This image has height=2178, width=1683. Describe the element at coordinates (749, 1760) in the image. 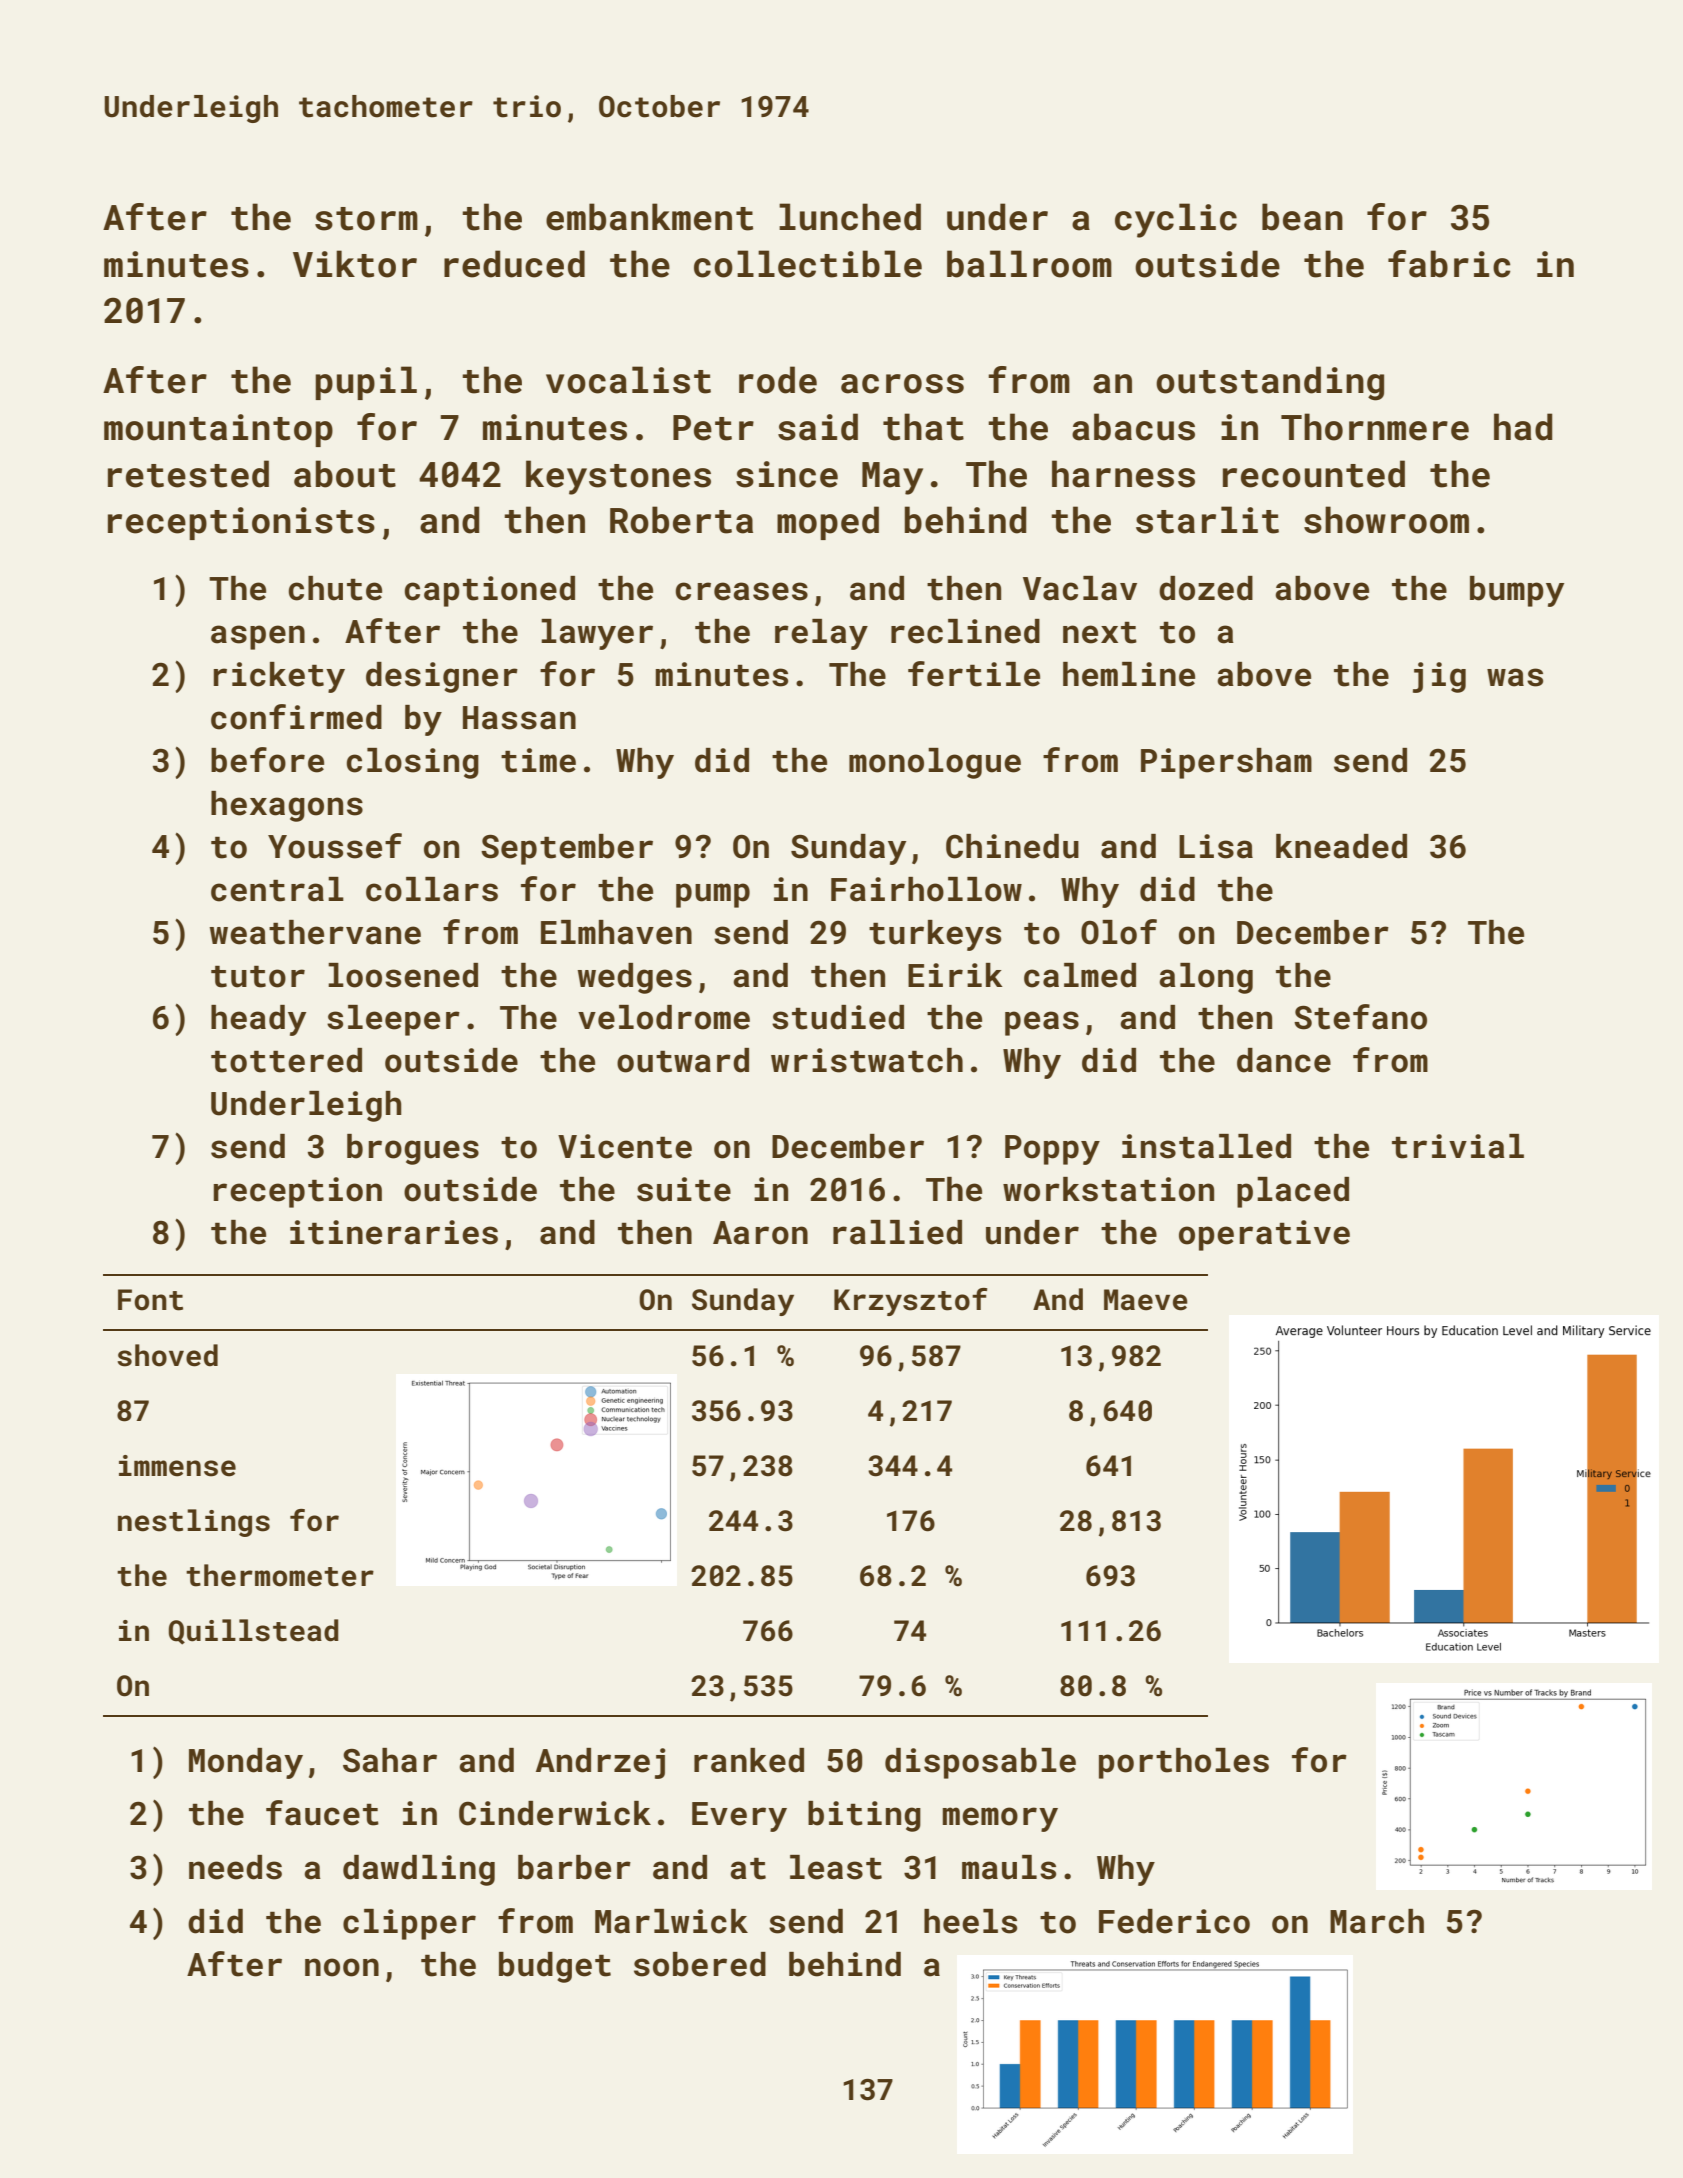

I see `ranked` at that location.
